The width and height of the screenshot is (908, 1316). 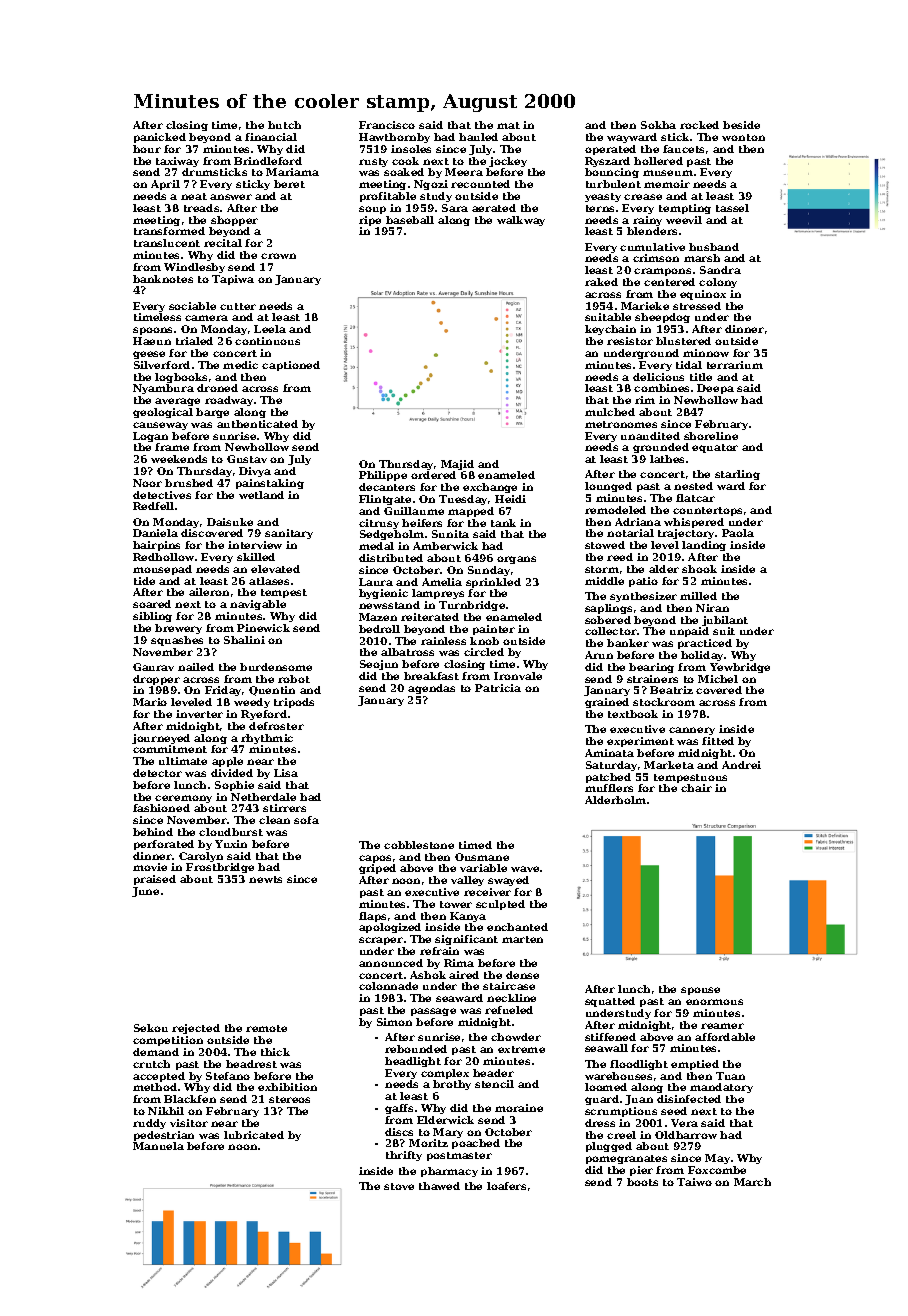 What do you see at coordinates (508, 162) in the screenshot?
I see `jockey` at bounding box center [508, 162].
